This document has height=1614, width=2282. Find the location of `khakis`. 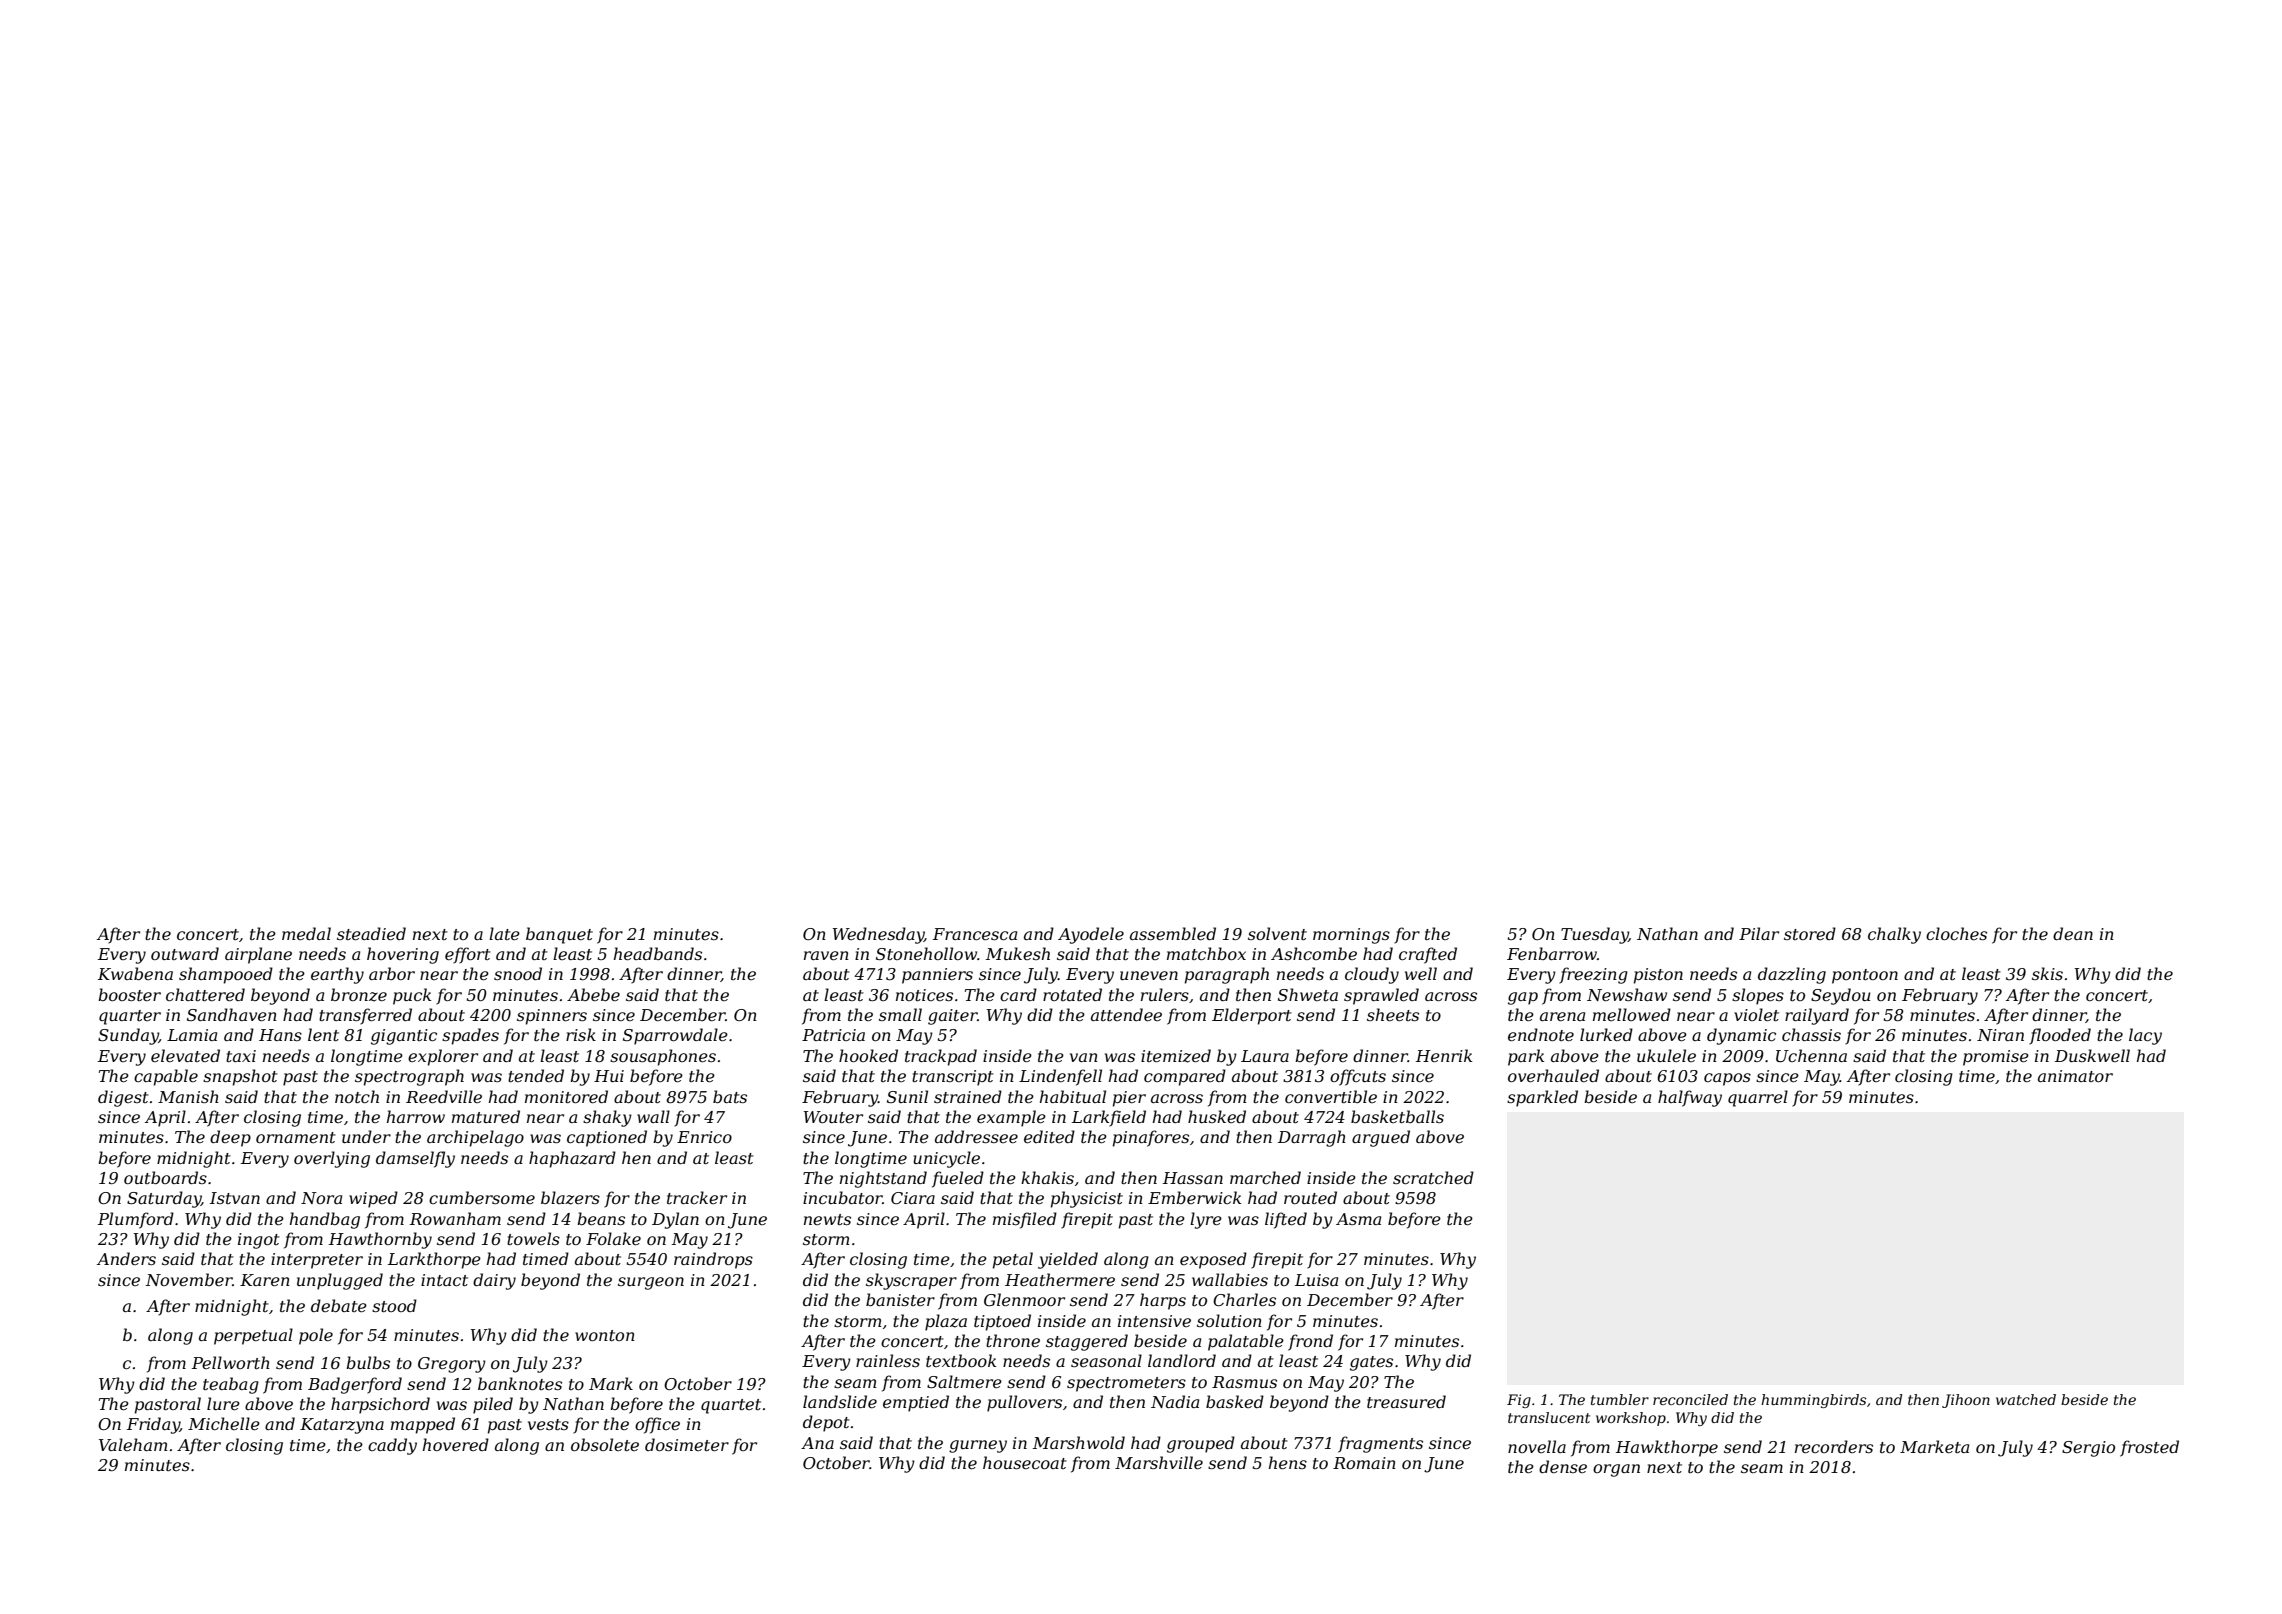

khakis is located at coordinates (1047, 1177).
